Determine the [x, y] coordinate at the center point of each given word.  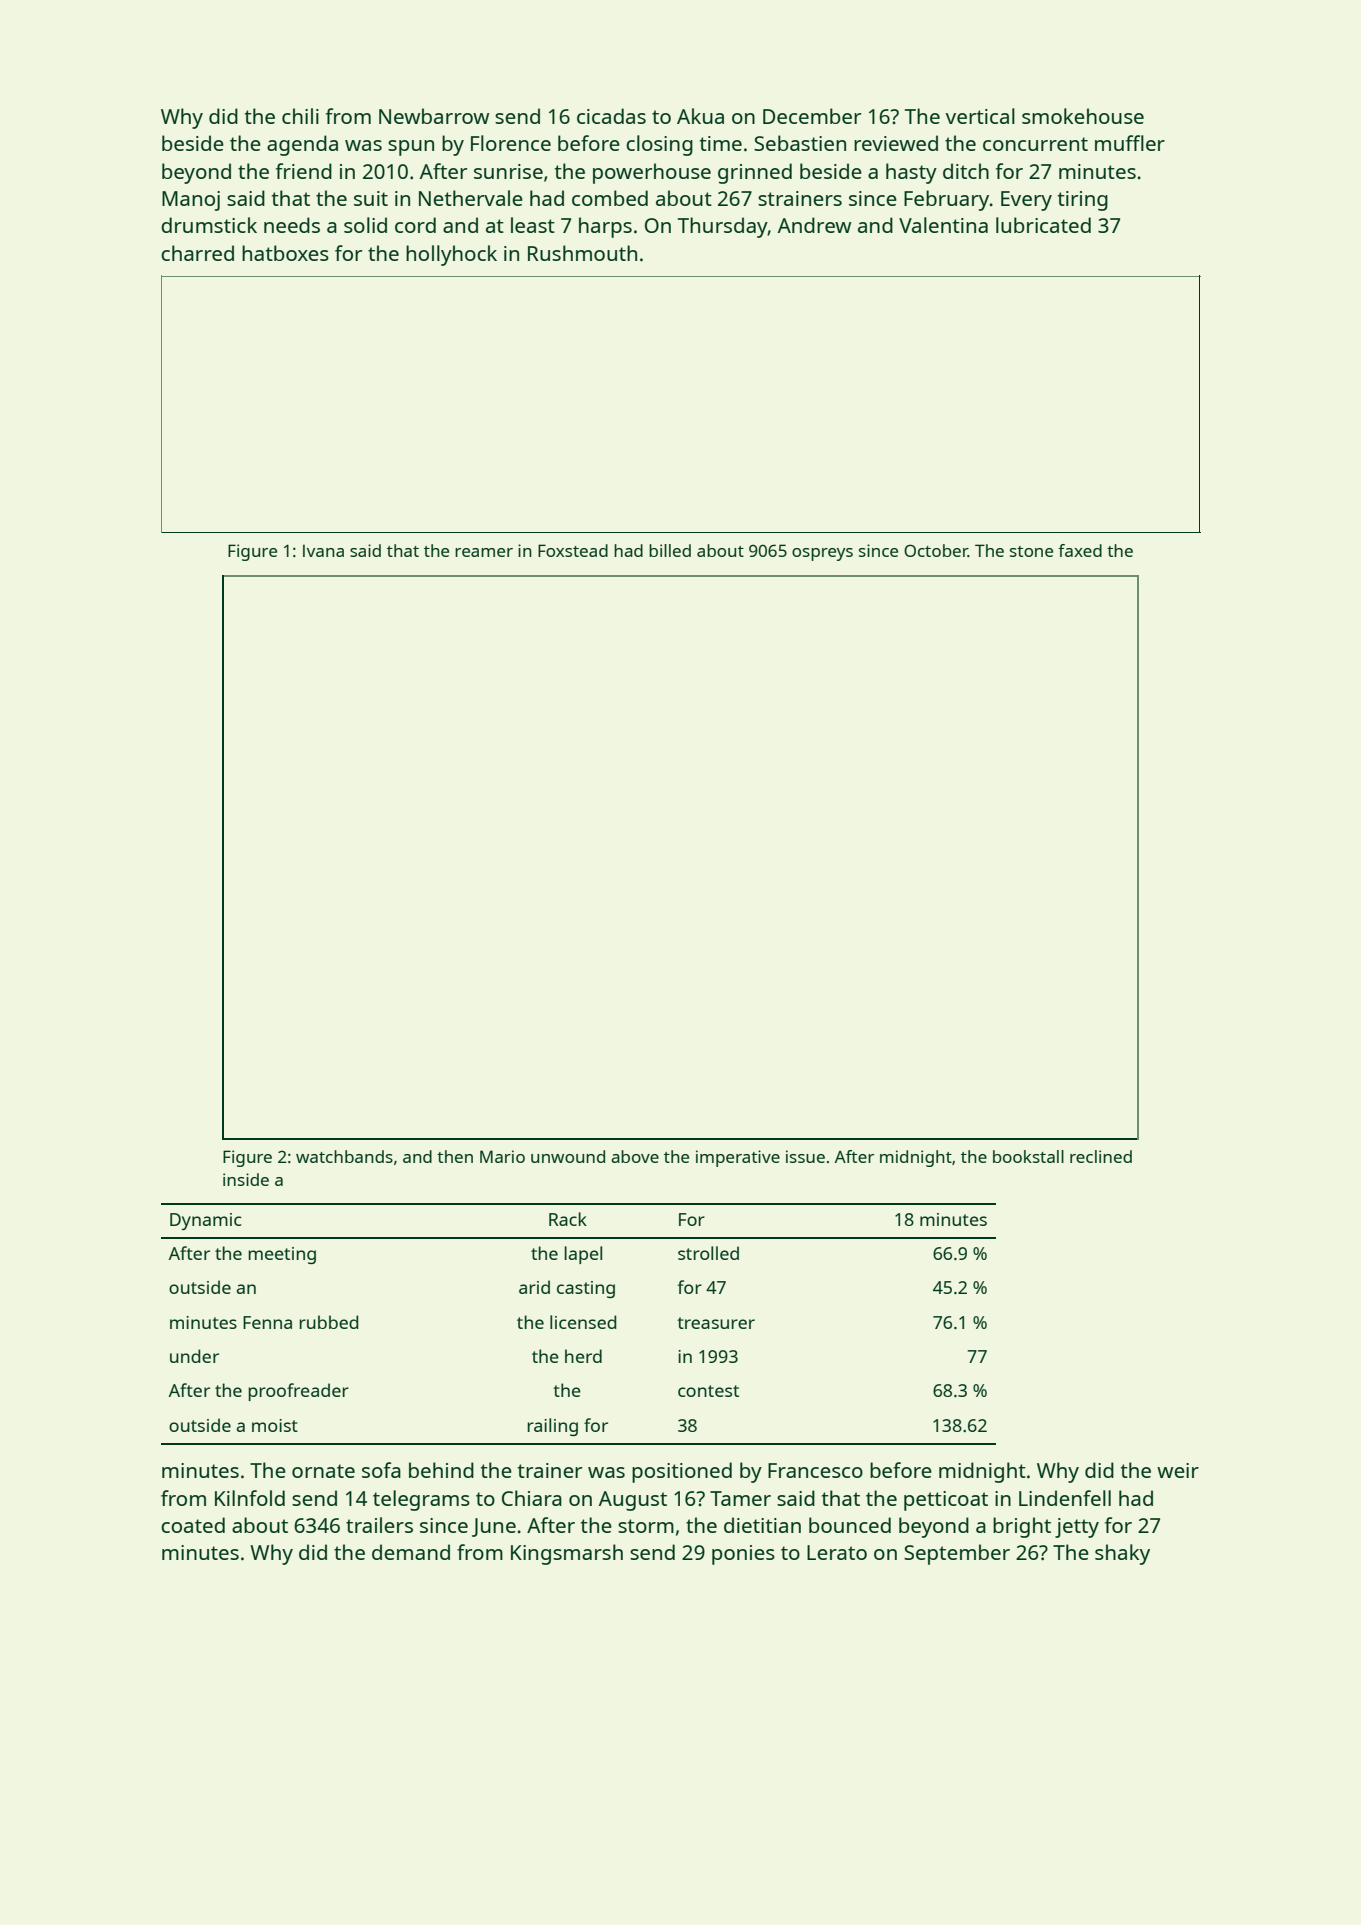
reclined [1101, 1156]
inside [246, 1179]
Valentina [943, 225]
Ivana [323, 550]
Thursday [723, 227]
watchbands [344, 1156]
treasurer [716, 1323]
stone [1031, 551]
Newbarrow [434, 116]
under [194, 1356]
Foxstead [573, 550]
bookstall [1028, 1156]
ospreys [822, 554]
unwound [568, 1156]
